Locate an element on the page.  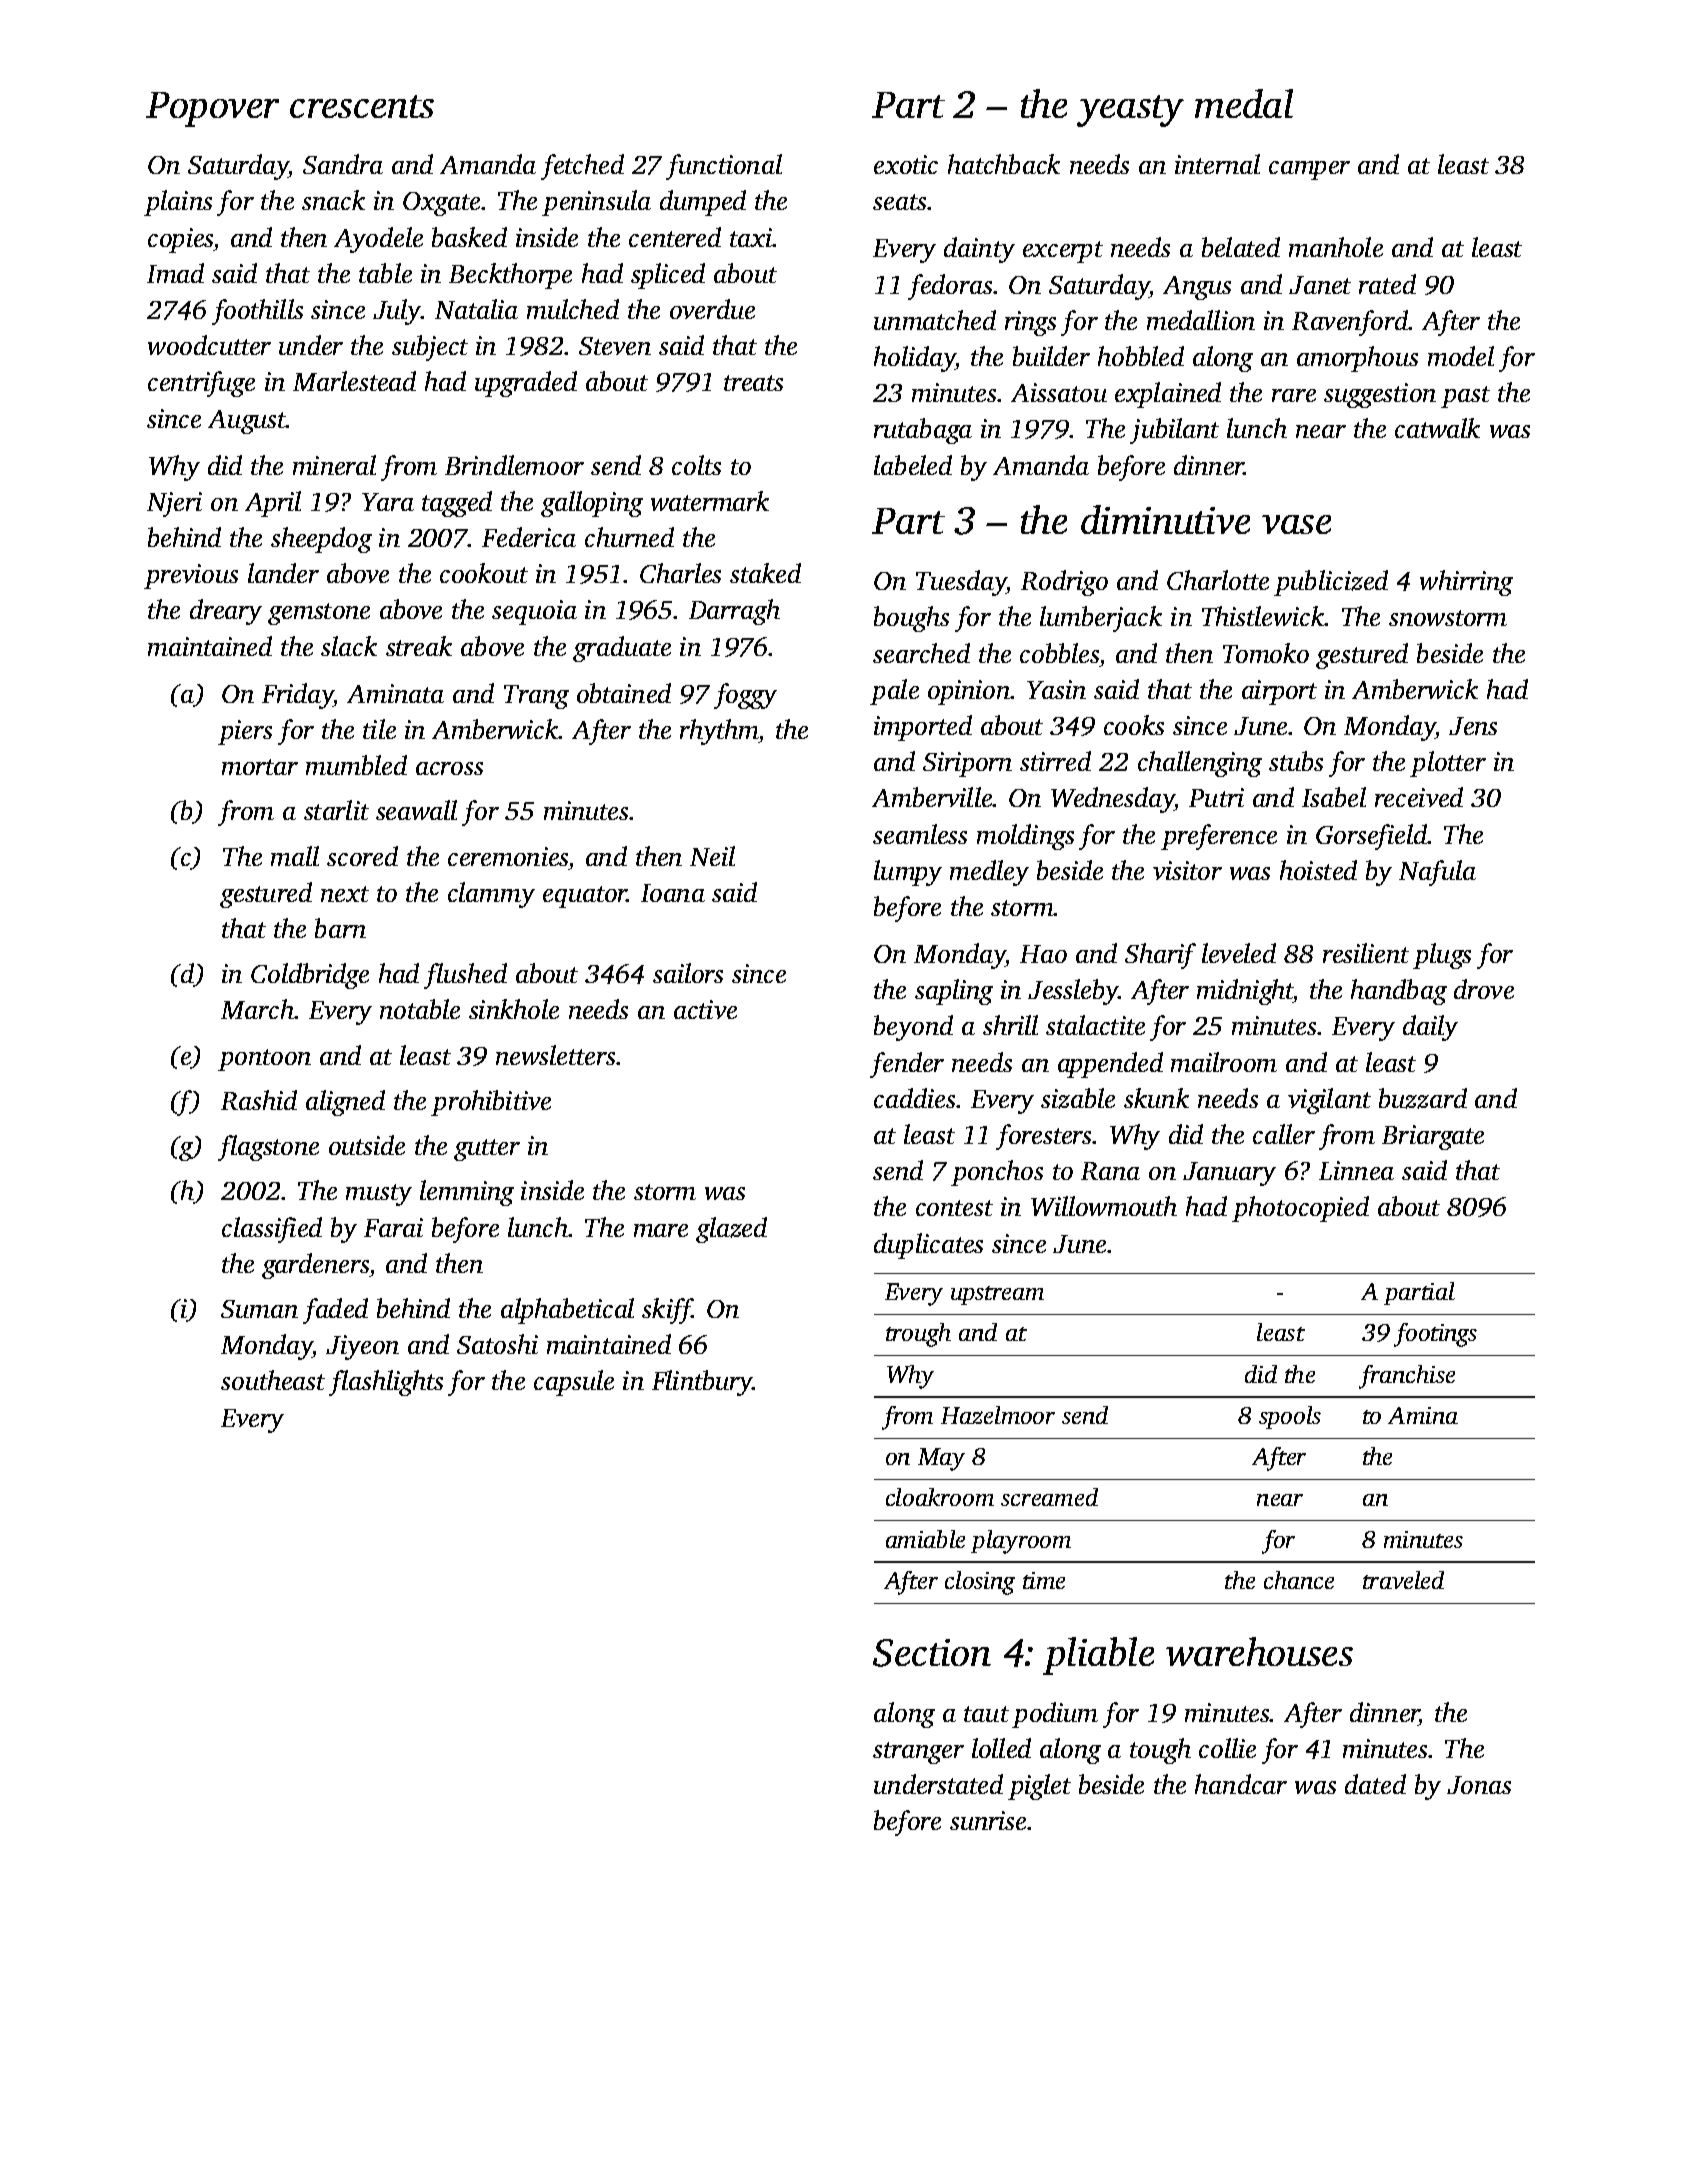
snack is located at coordinates (333, 200).
